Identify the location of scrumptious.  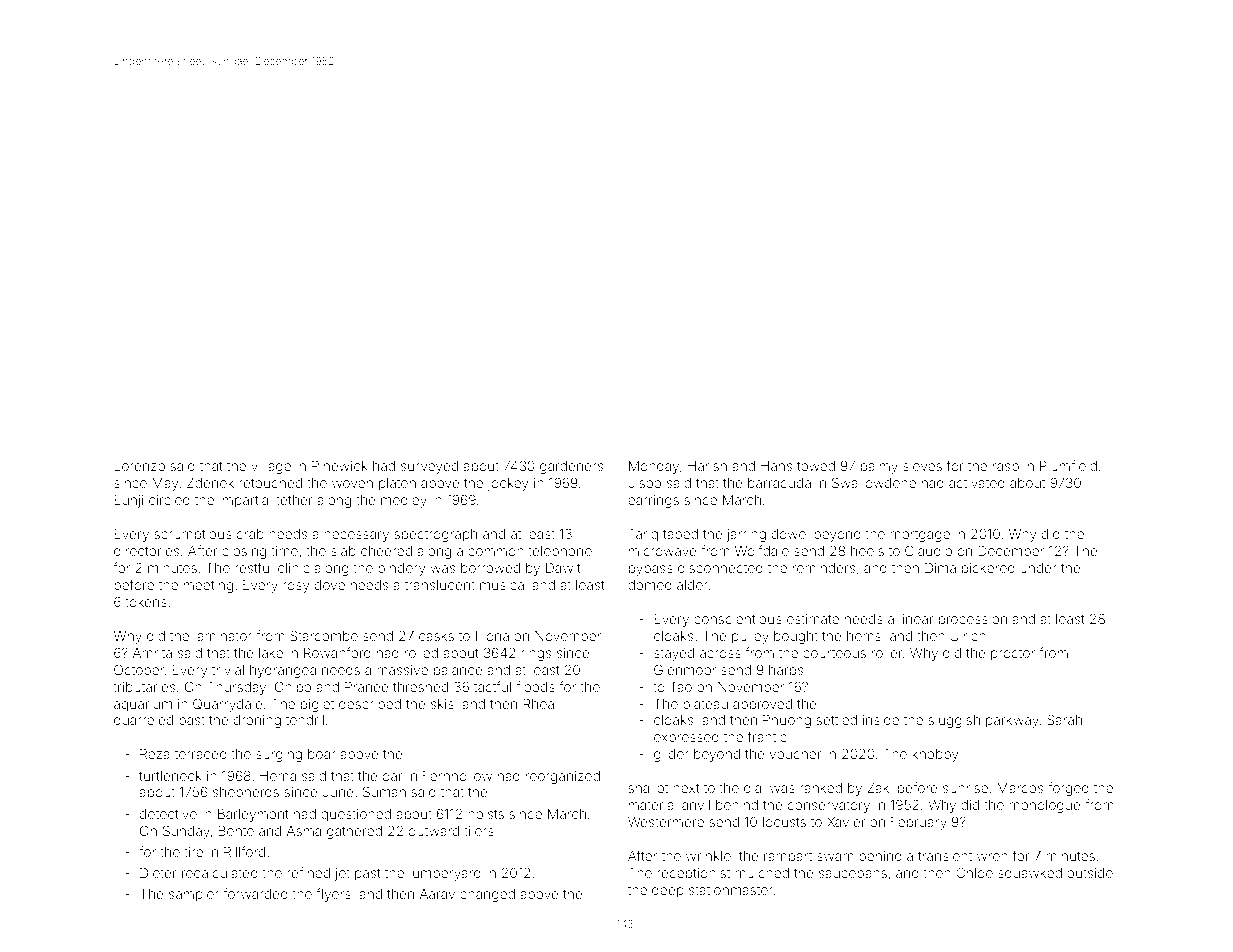
(193, 535).
